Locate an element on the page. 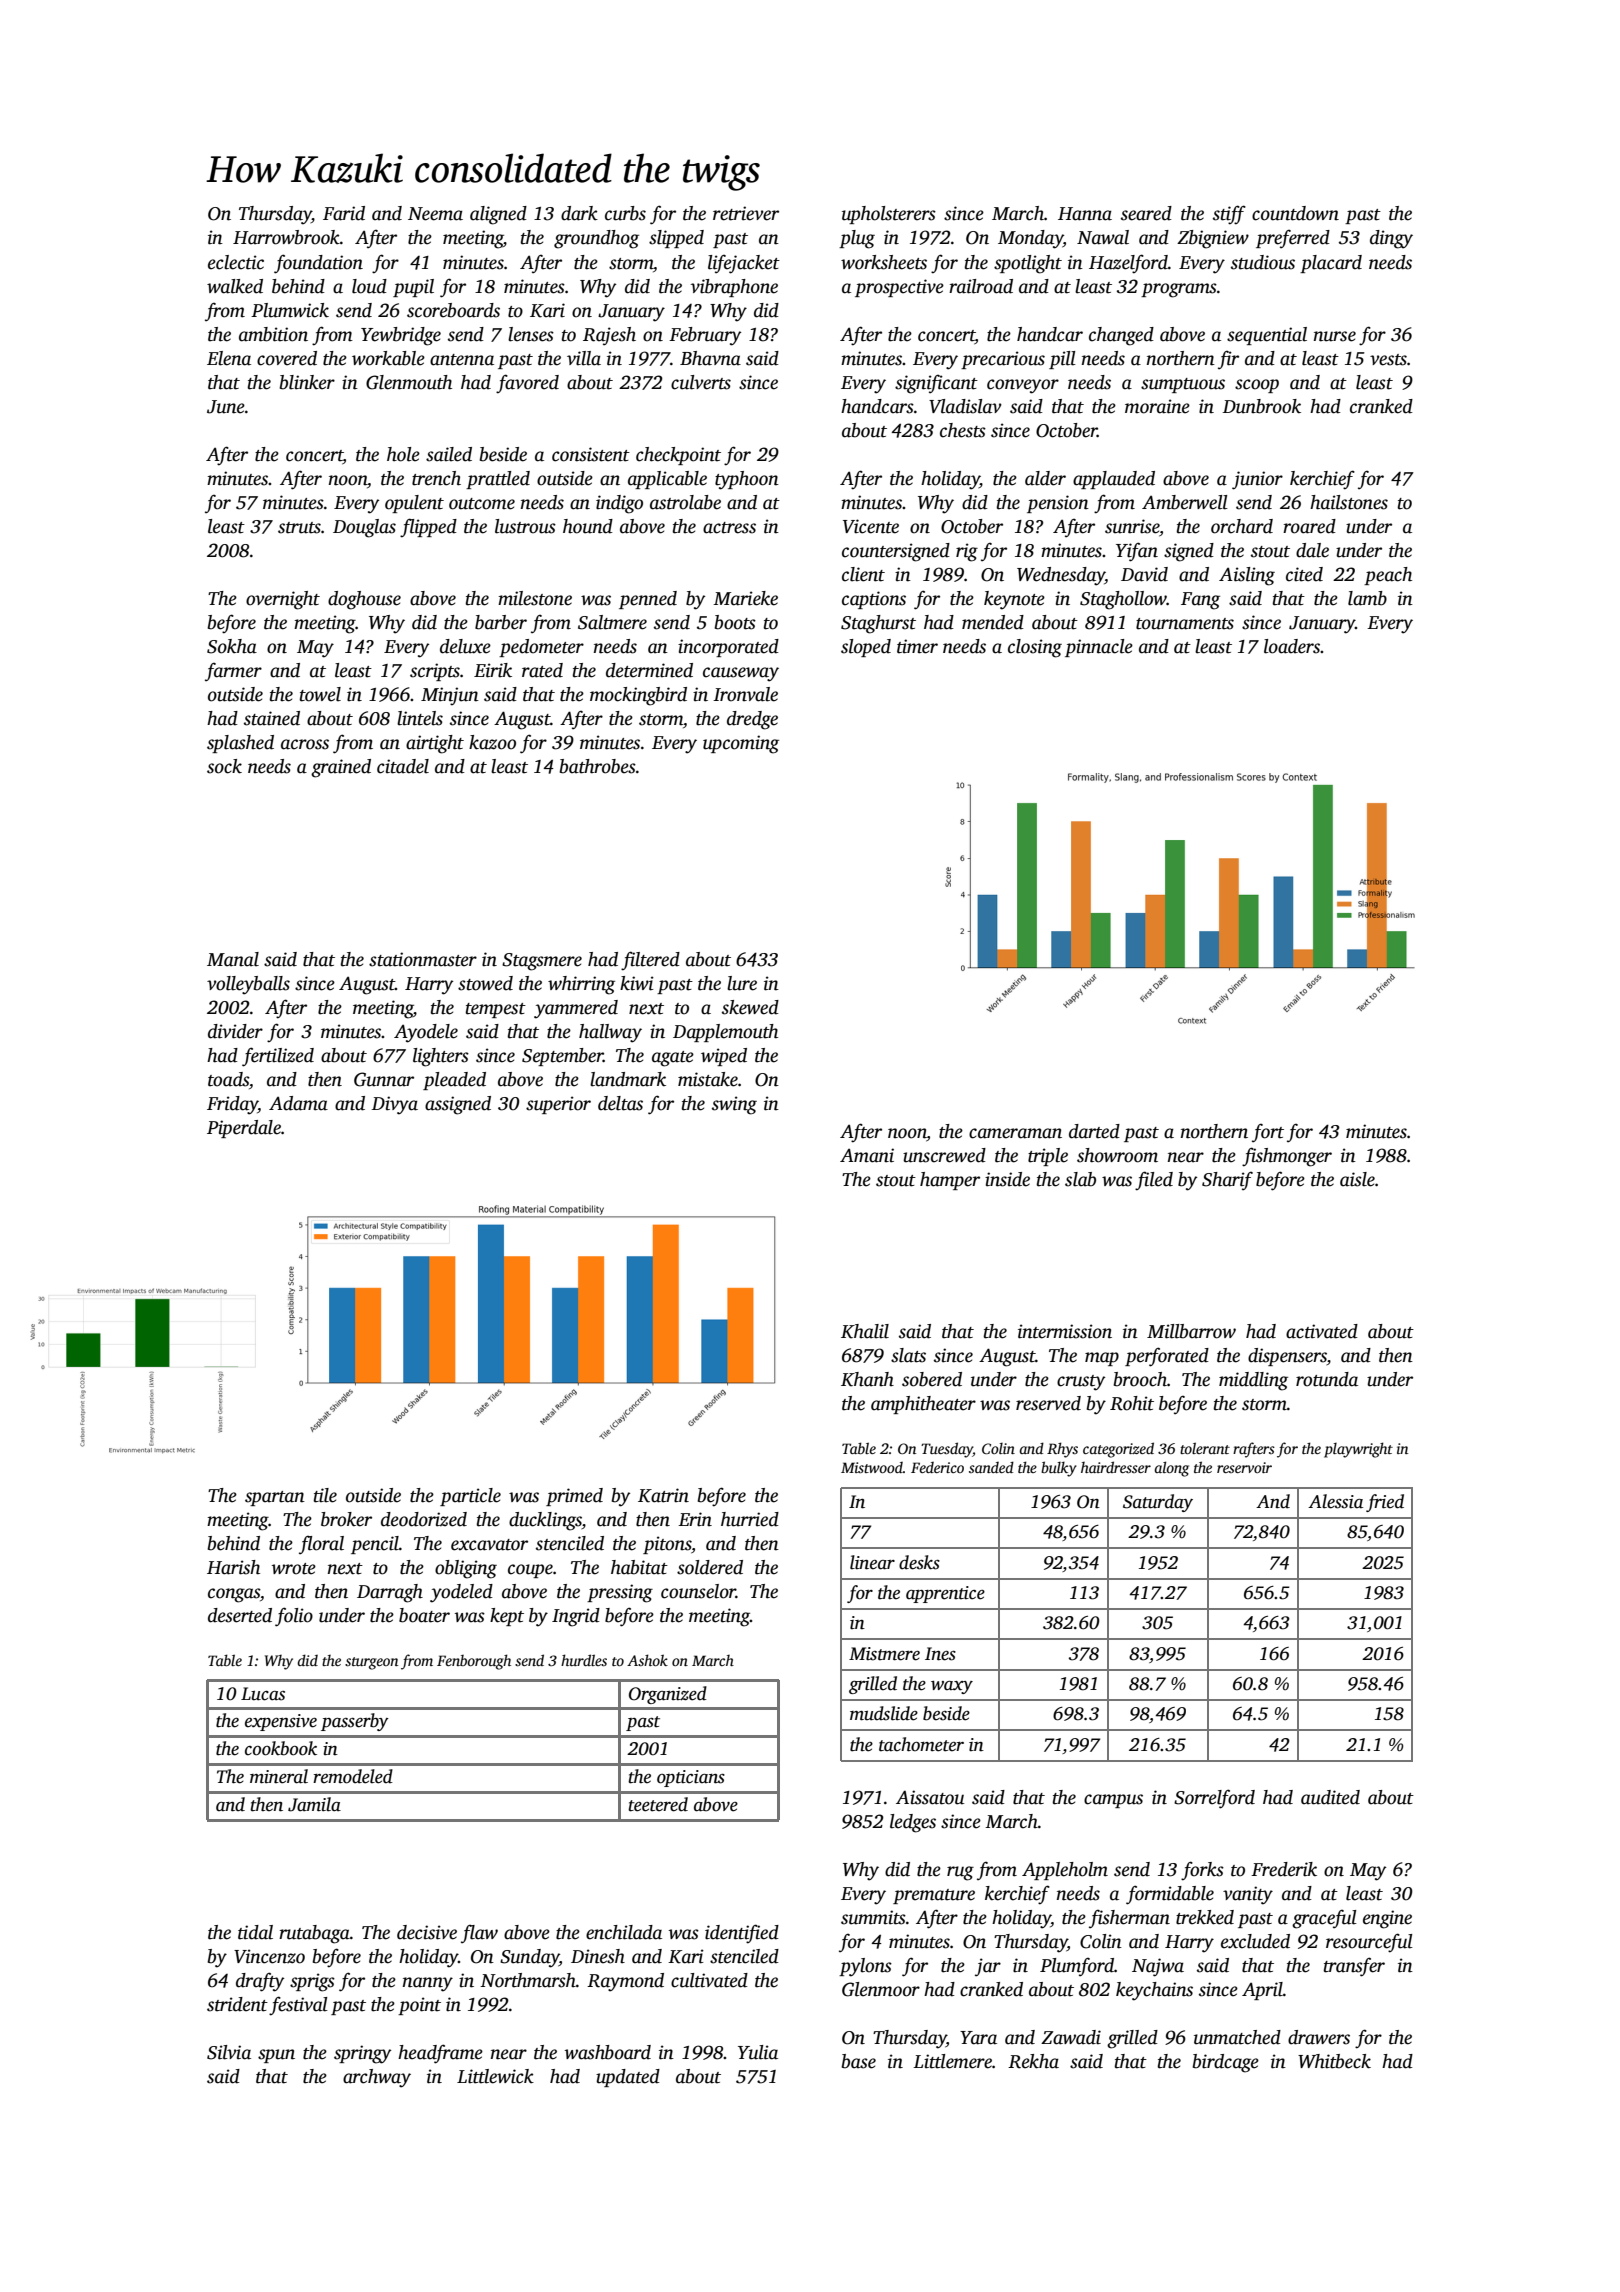  upholsterers is located at coordinates (889, 215).
